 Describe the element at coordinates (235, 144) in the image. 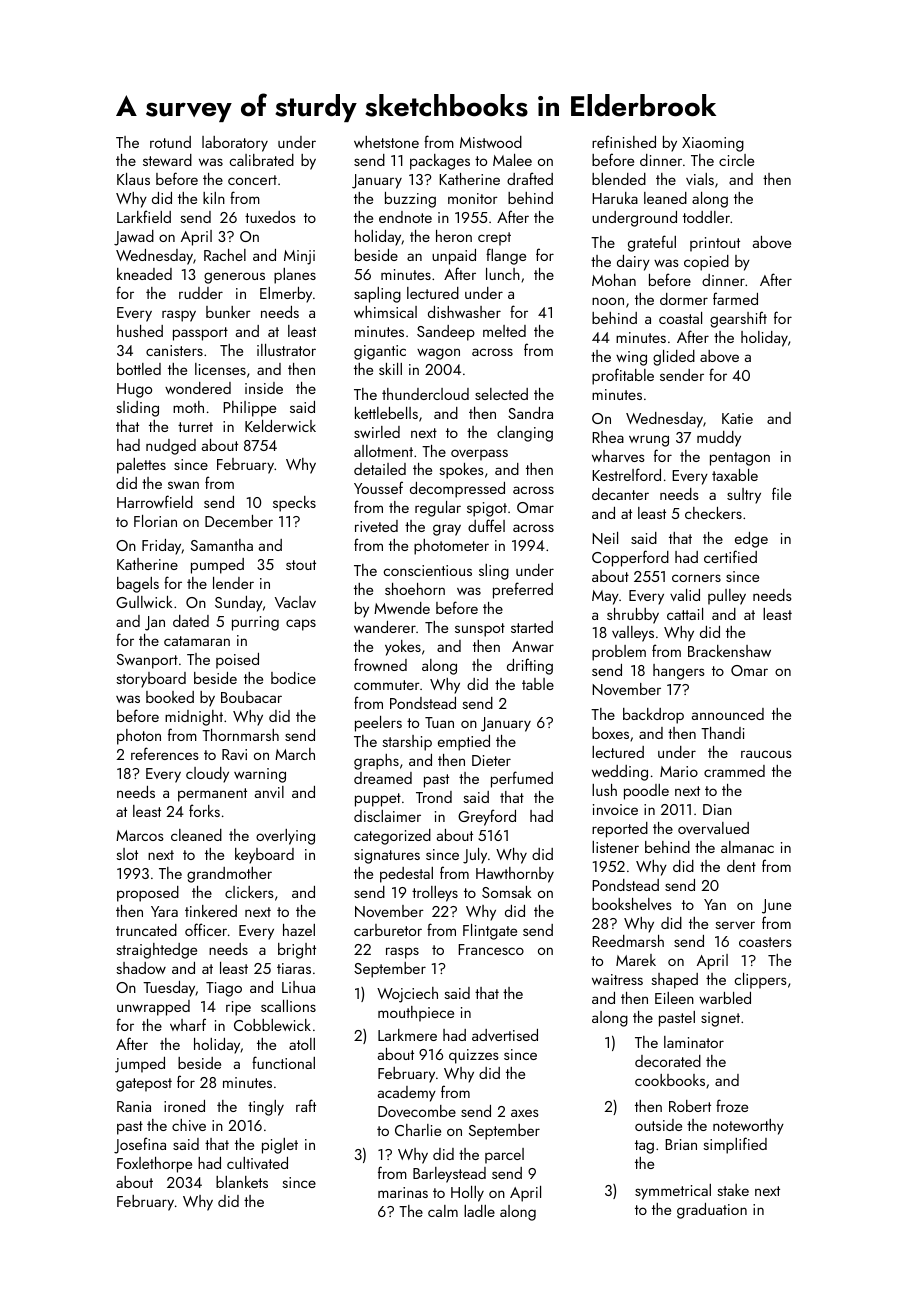

I see `laboratory` at that location.
